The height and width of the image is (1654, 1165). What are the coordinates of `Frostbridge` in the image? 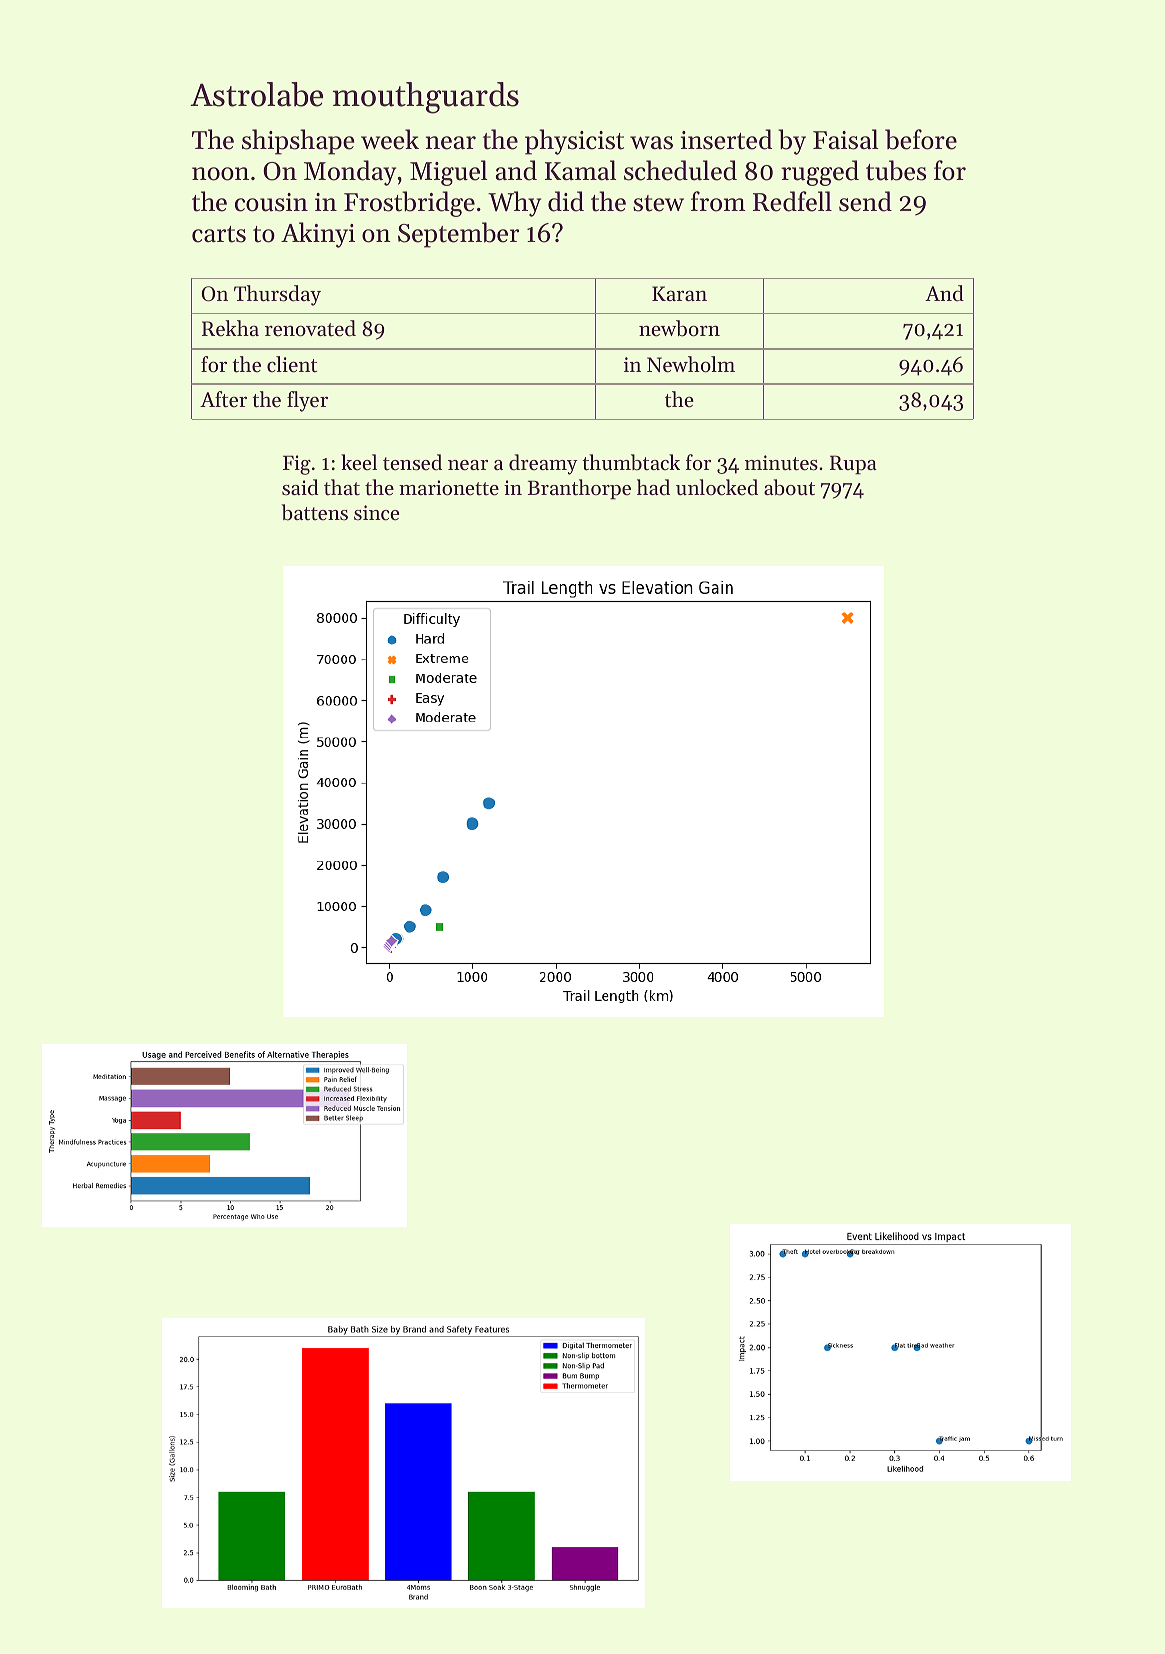 It's located at (409, 204).
